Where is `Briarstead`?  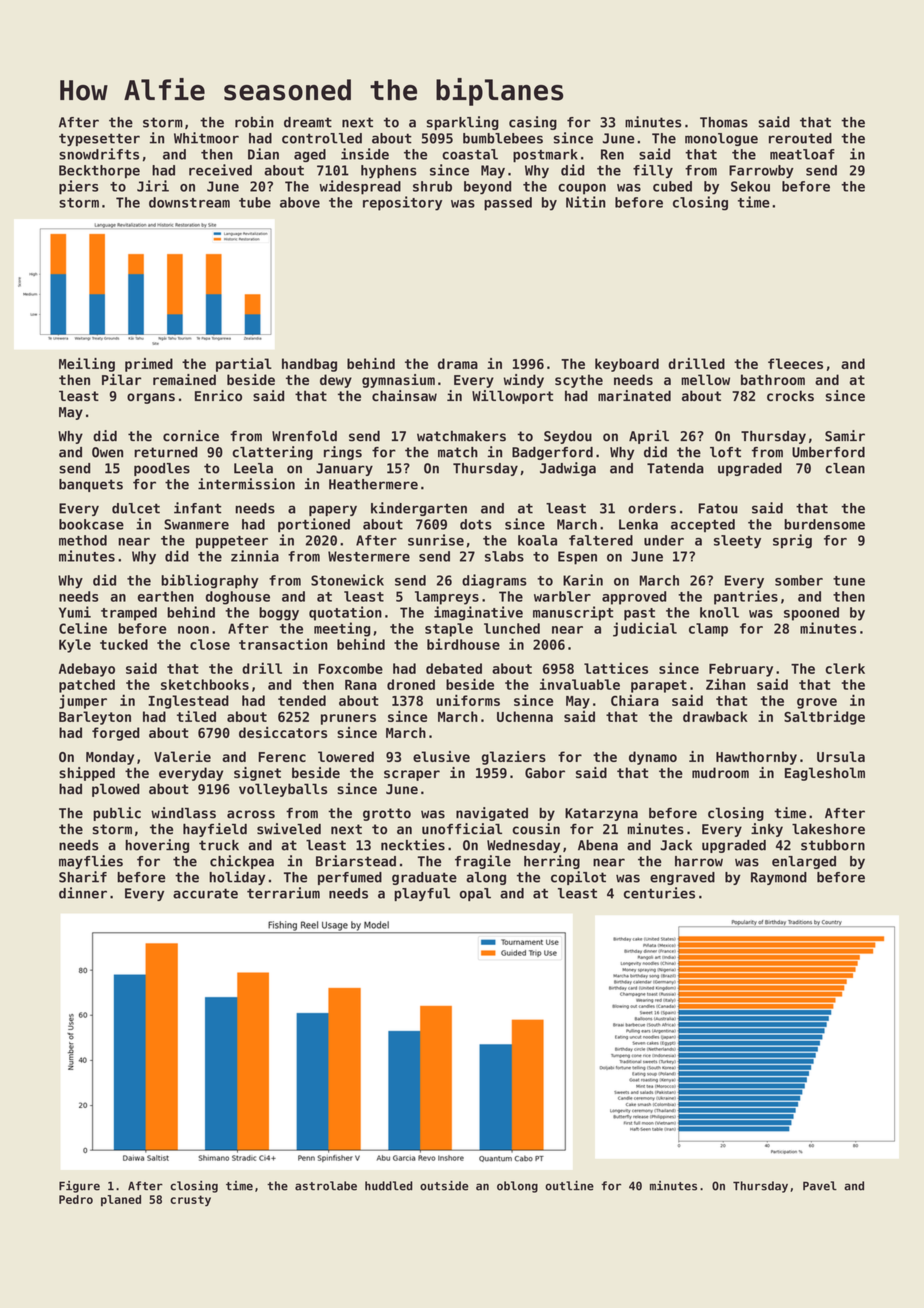
Briarstead is located at coordinates (356, 861).
